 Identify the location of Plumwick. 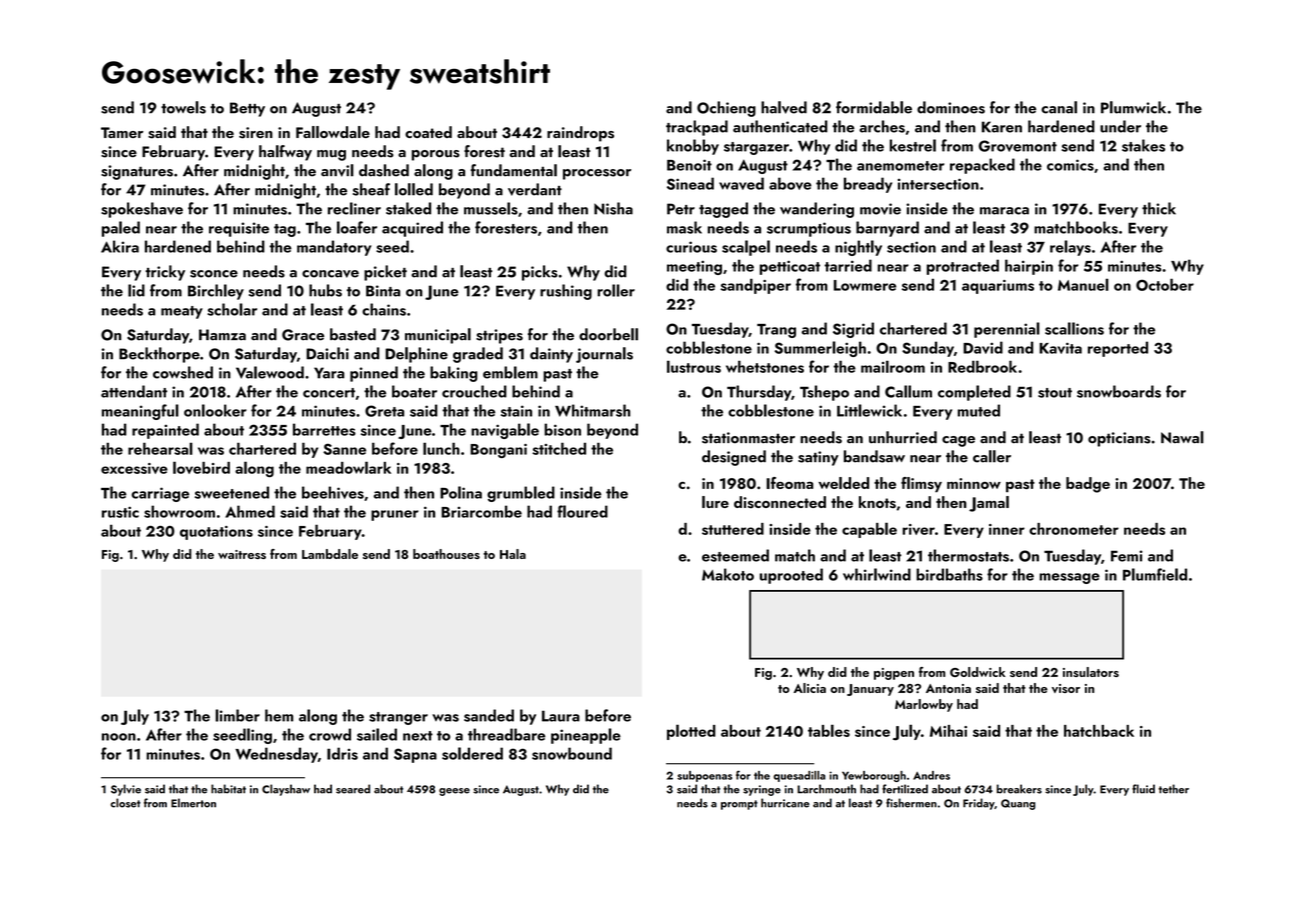
(1133, 107).
